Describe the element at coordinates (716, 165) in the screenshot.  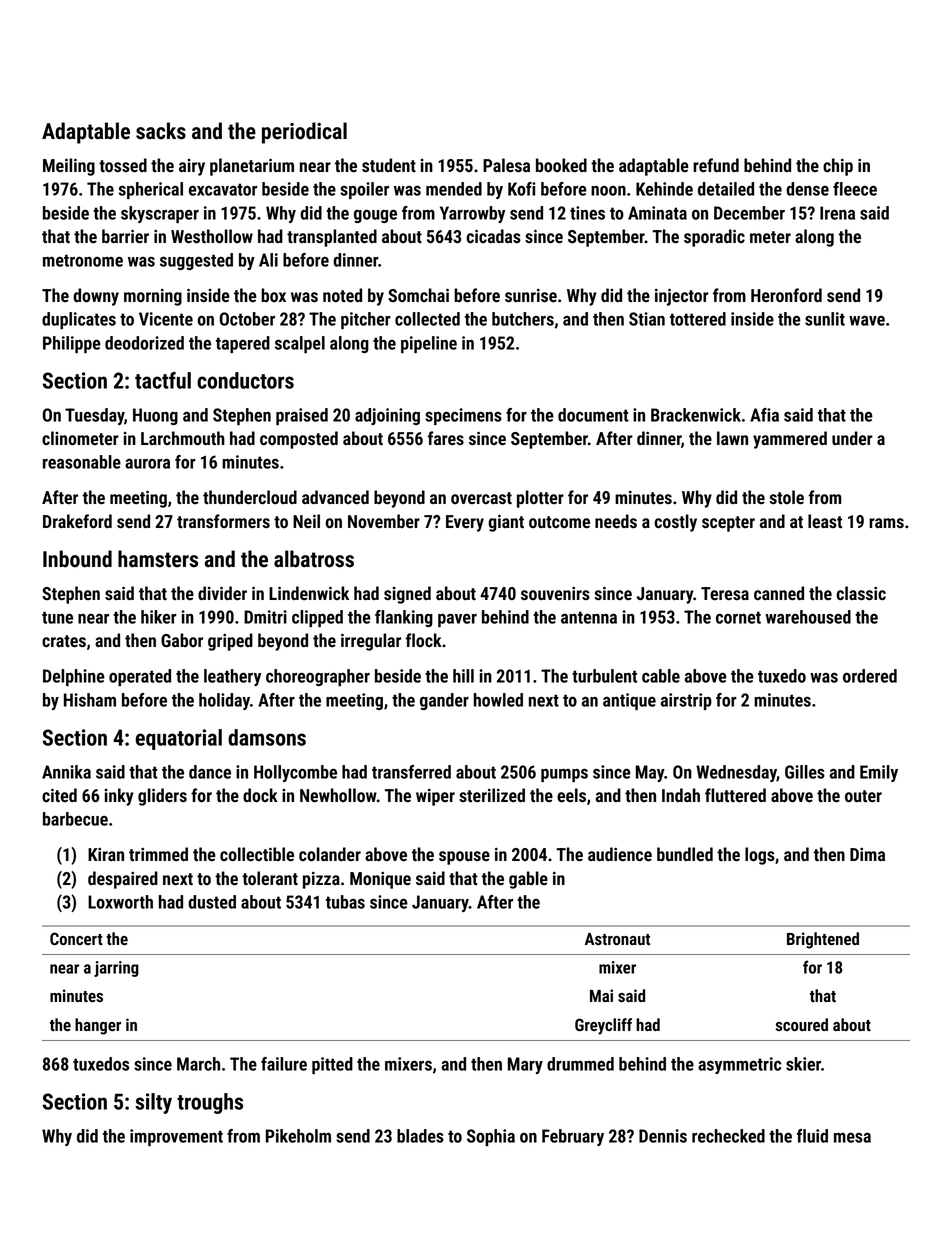
I see `refund` at that location.
